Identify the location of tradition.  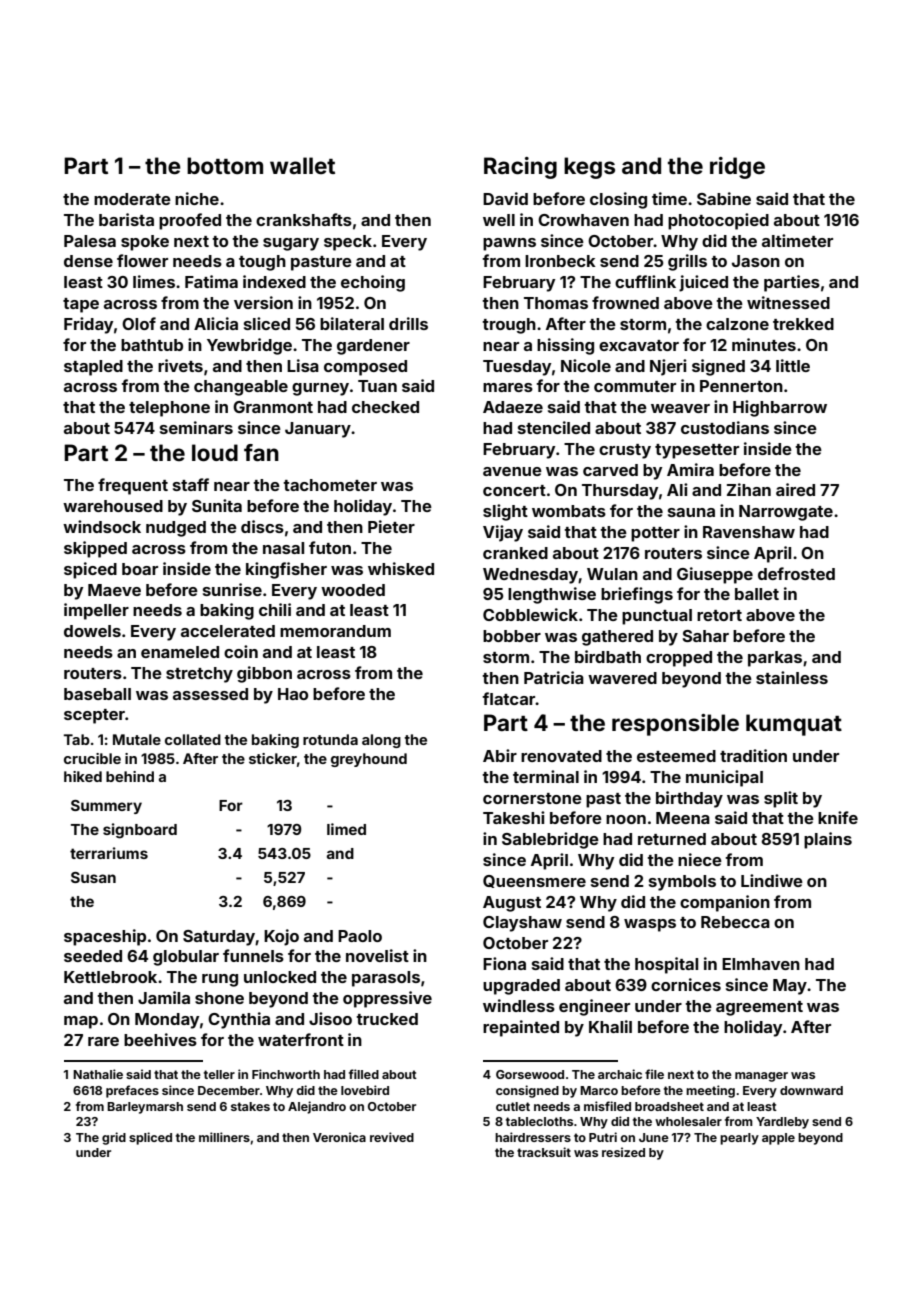
(753, 755).
